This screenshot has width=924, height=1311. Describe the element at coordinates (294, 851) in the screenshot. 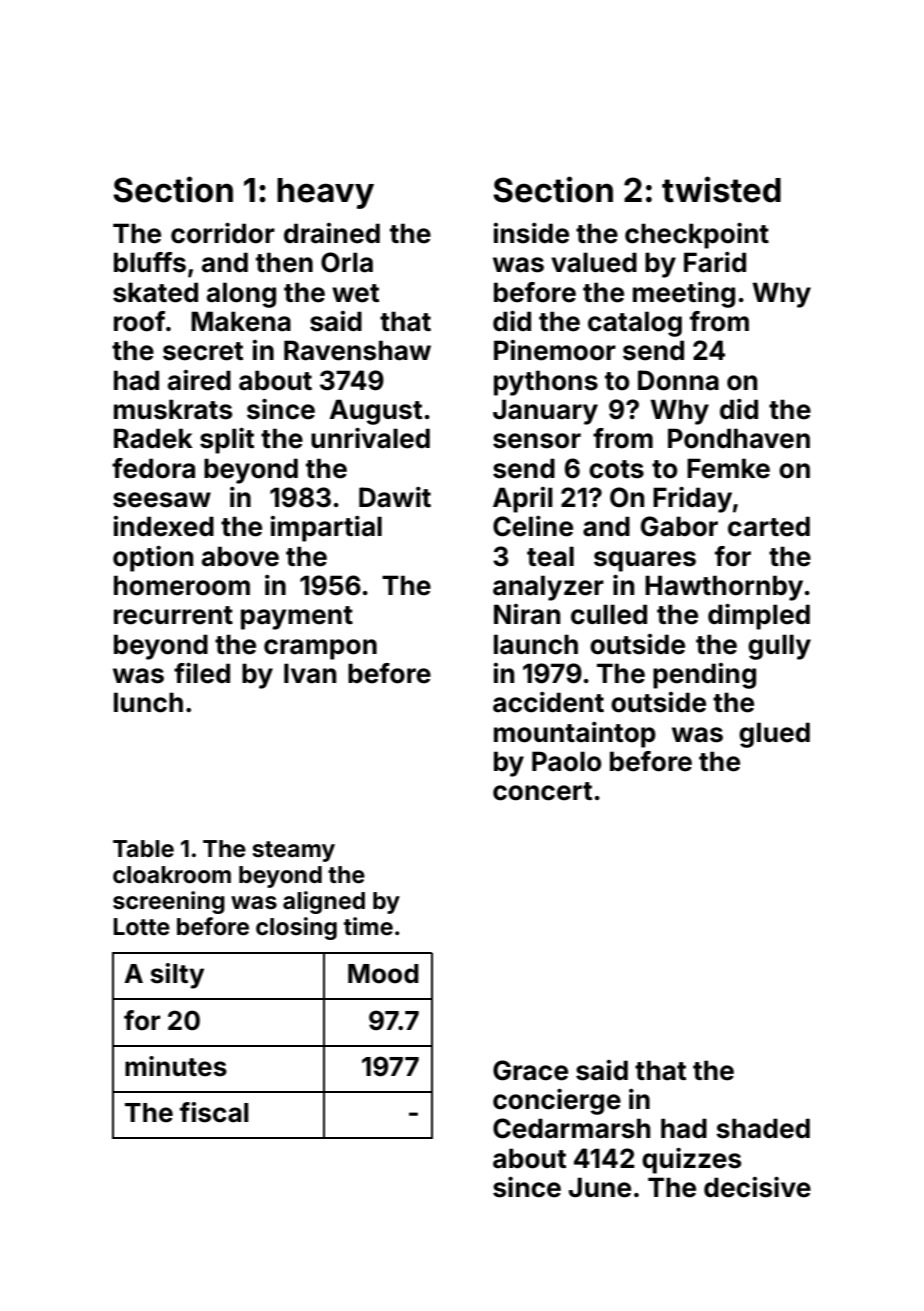

I see `steamy` at that location.
